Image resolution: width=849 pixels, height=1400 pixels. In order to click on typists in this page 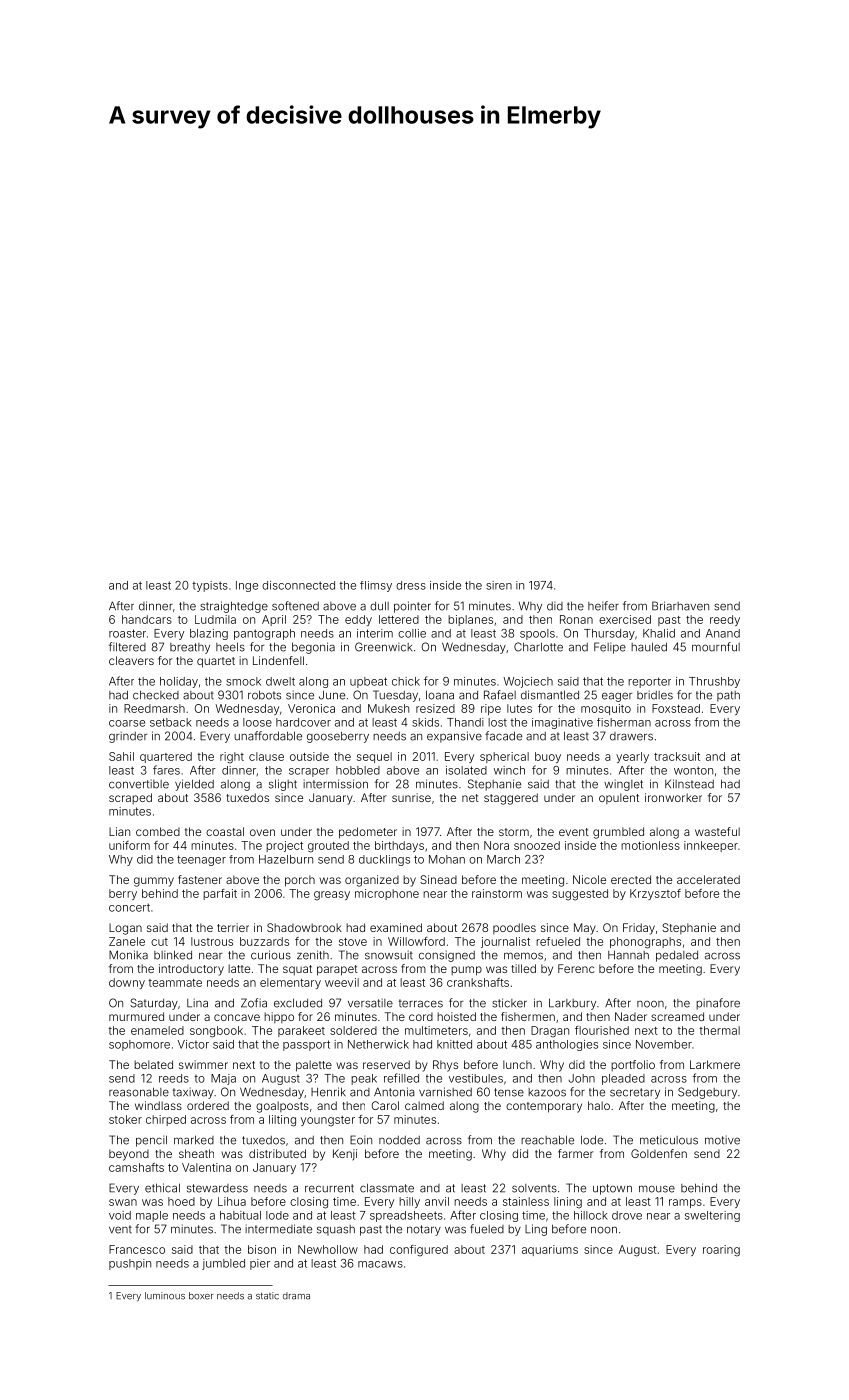, I will do `click(210, 586)`.
